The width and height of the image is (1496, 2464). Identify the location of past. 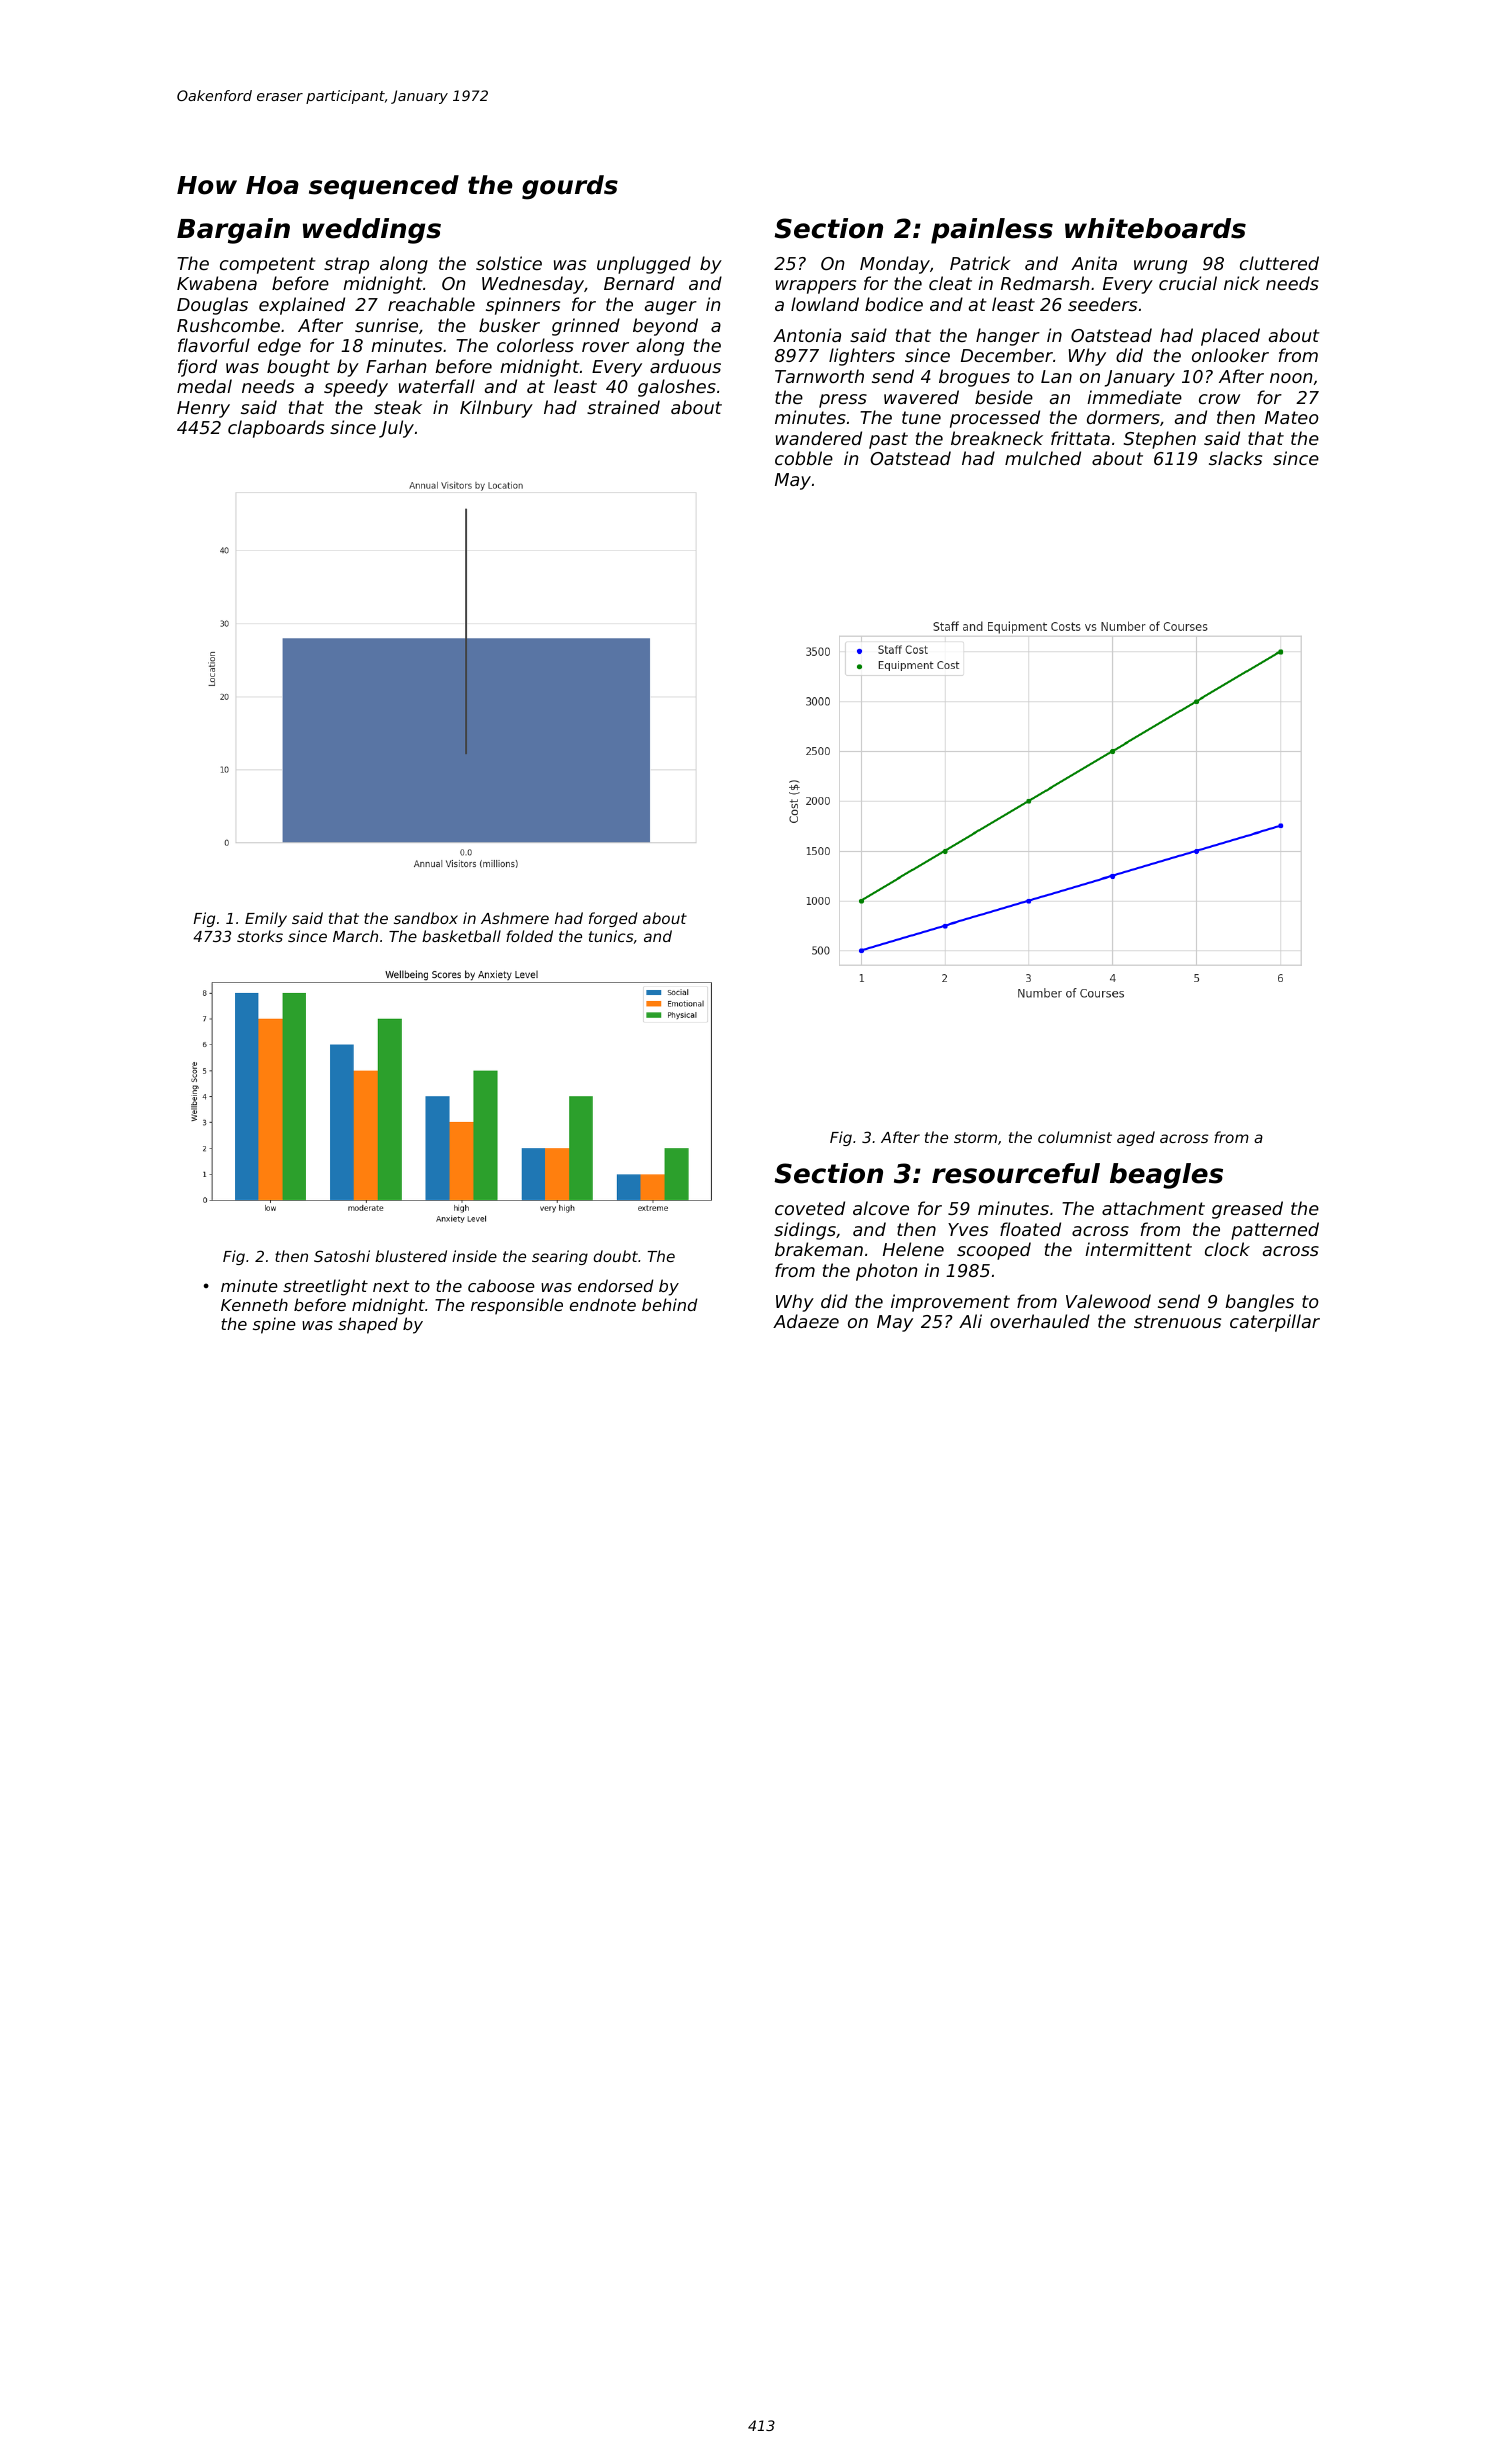
(888, 440).
